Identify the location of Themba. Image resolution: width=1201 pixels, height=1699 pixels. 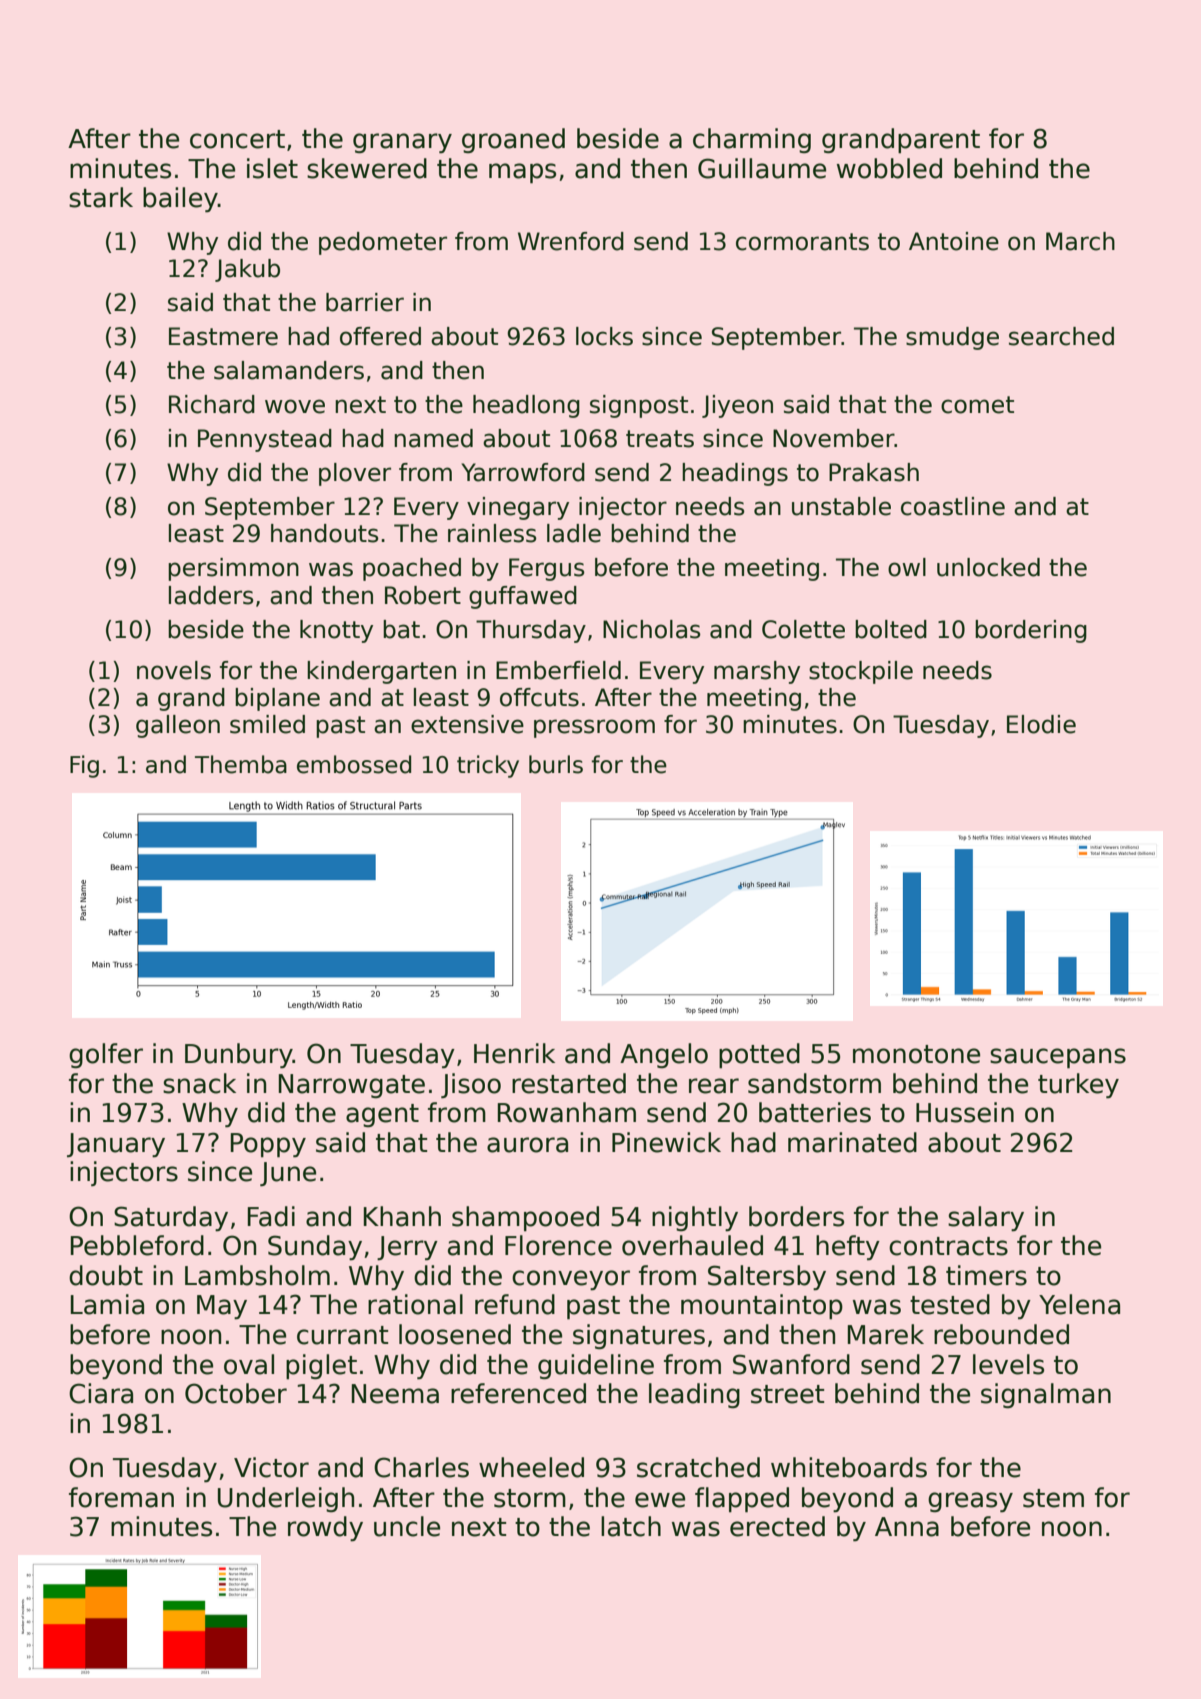
(241, 764).
